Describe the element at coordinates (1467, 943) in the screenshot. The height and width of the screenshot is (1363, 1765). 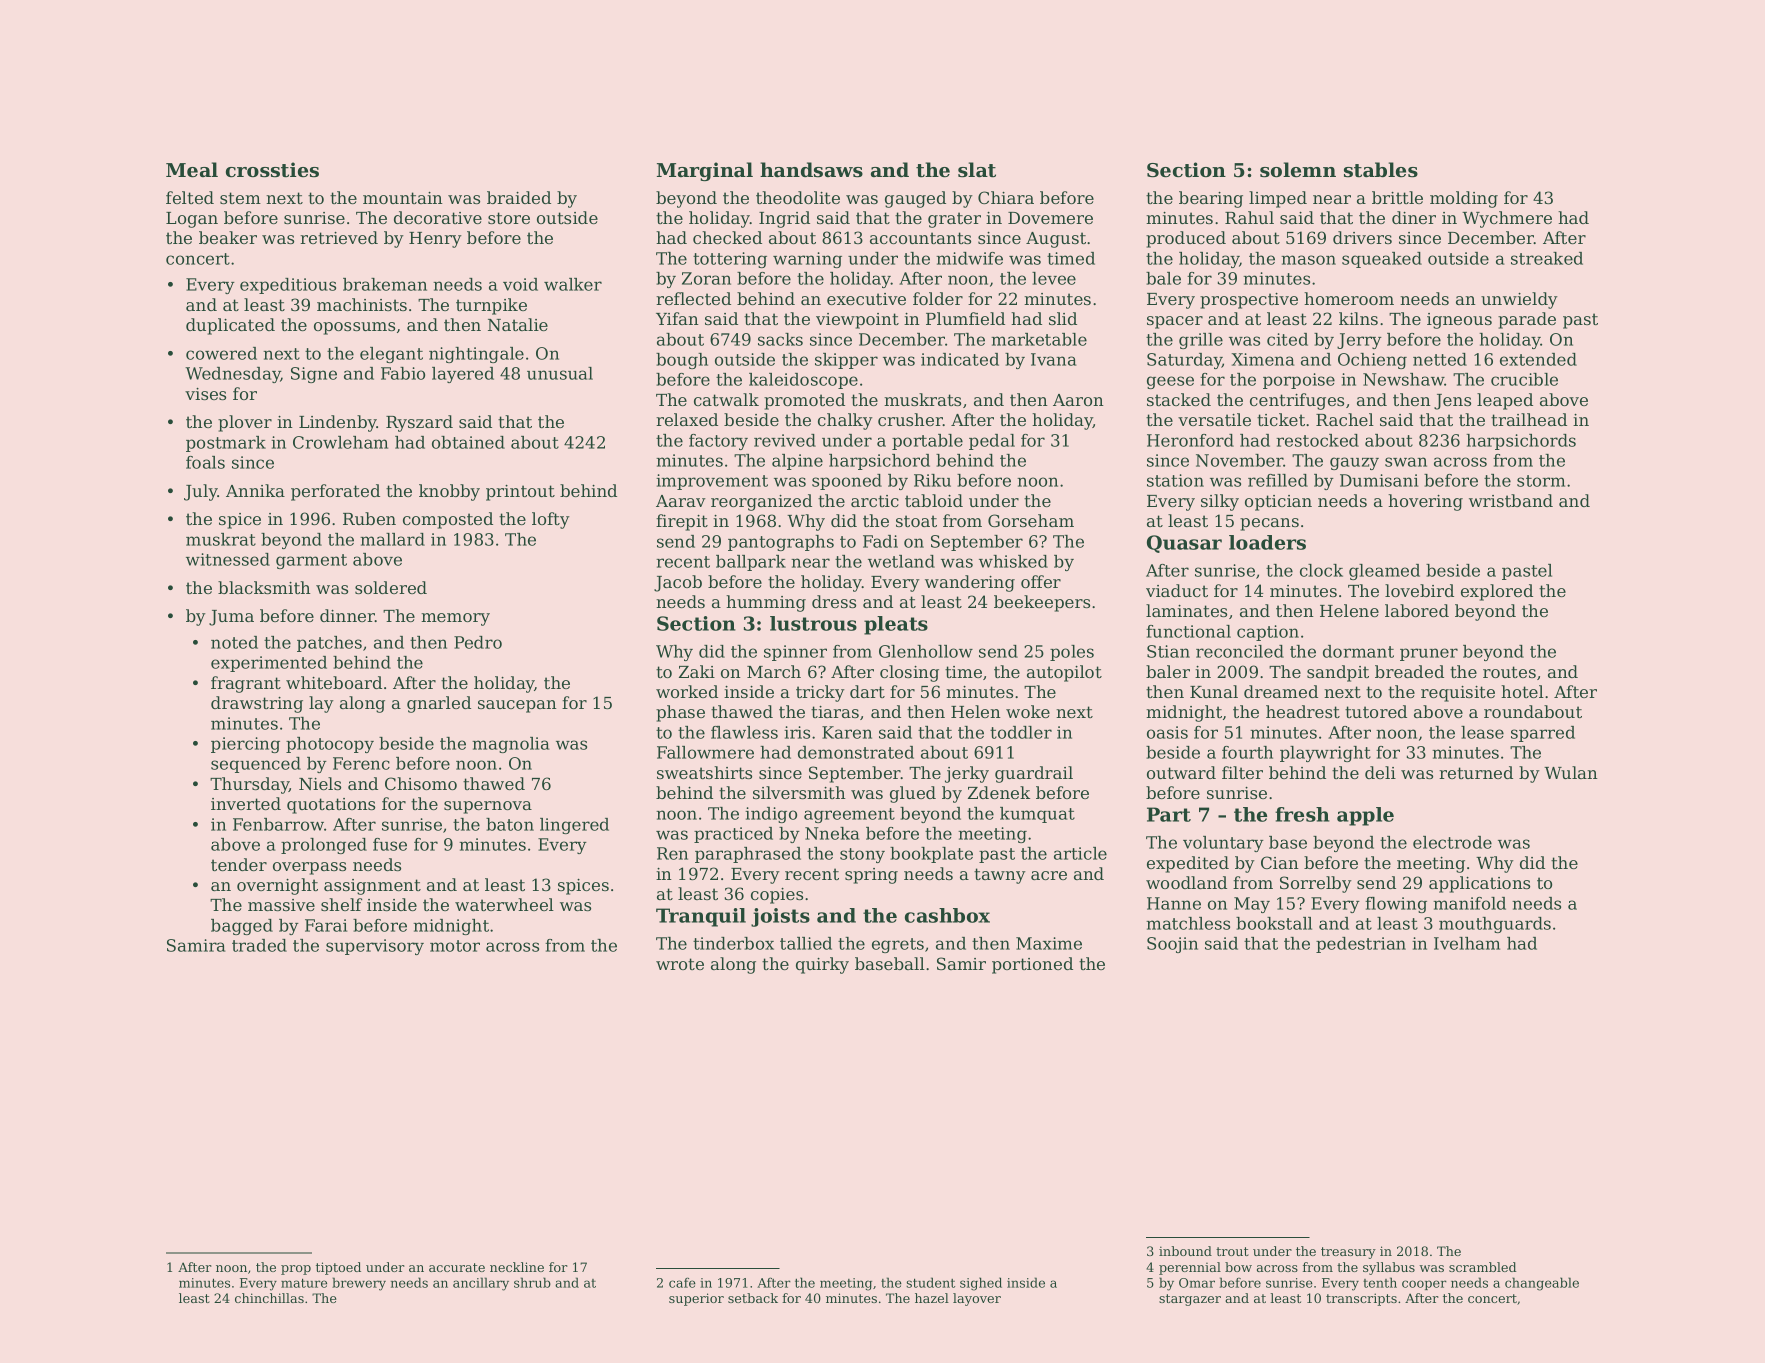
I see `Ivelham` at that location.
